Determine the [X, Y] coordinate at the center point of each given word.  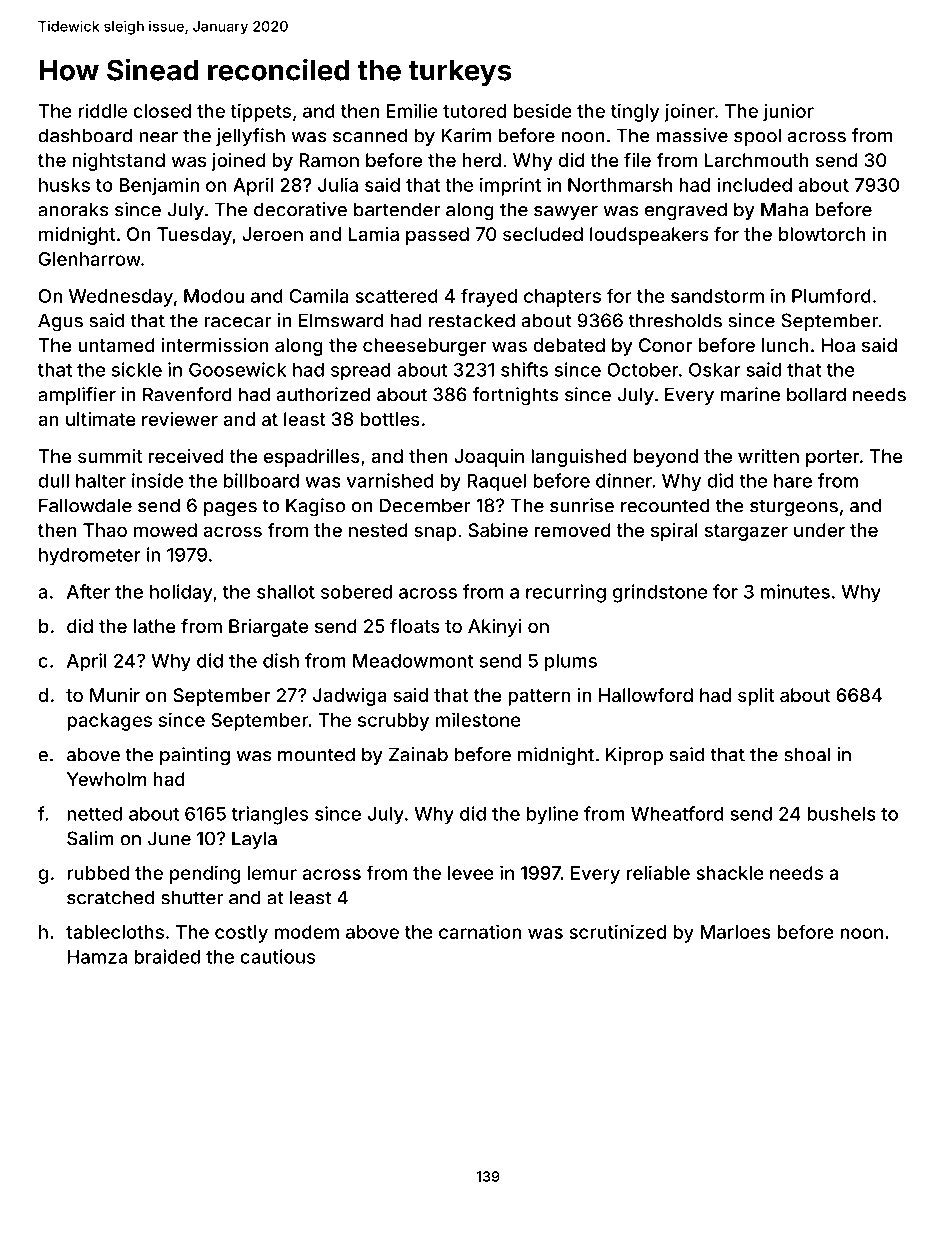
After [88, 591]
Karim [466, 135]
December [425, 505]
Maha [784, 209]
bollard [816, 394]
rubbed [98, 873]
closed [162, 111]
